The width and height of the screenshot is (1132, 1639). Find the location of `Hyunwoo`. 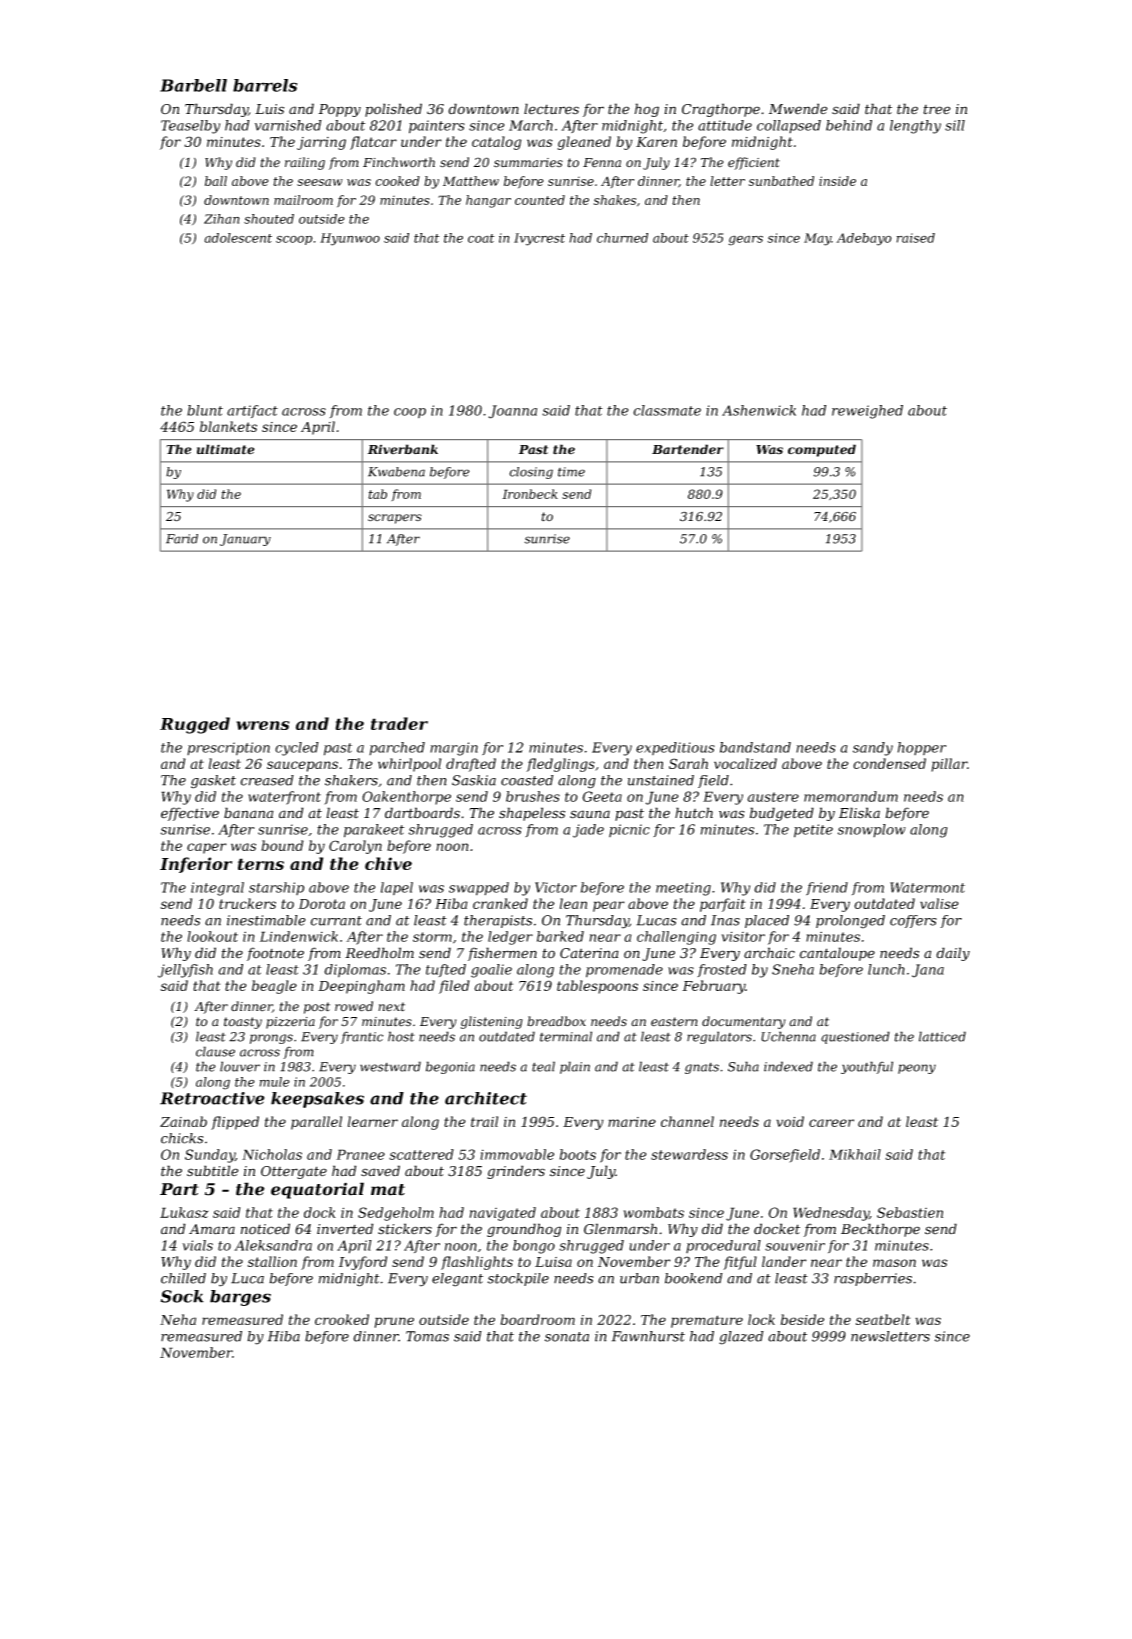

Hyunwoo is located at coordinates (350, 239).
